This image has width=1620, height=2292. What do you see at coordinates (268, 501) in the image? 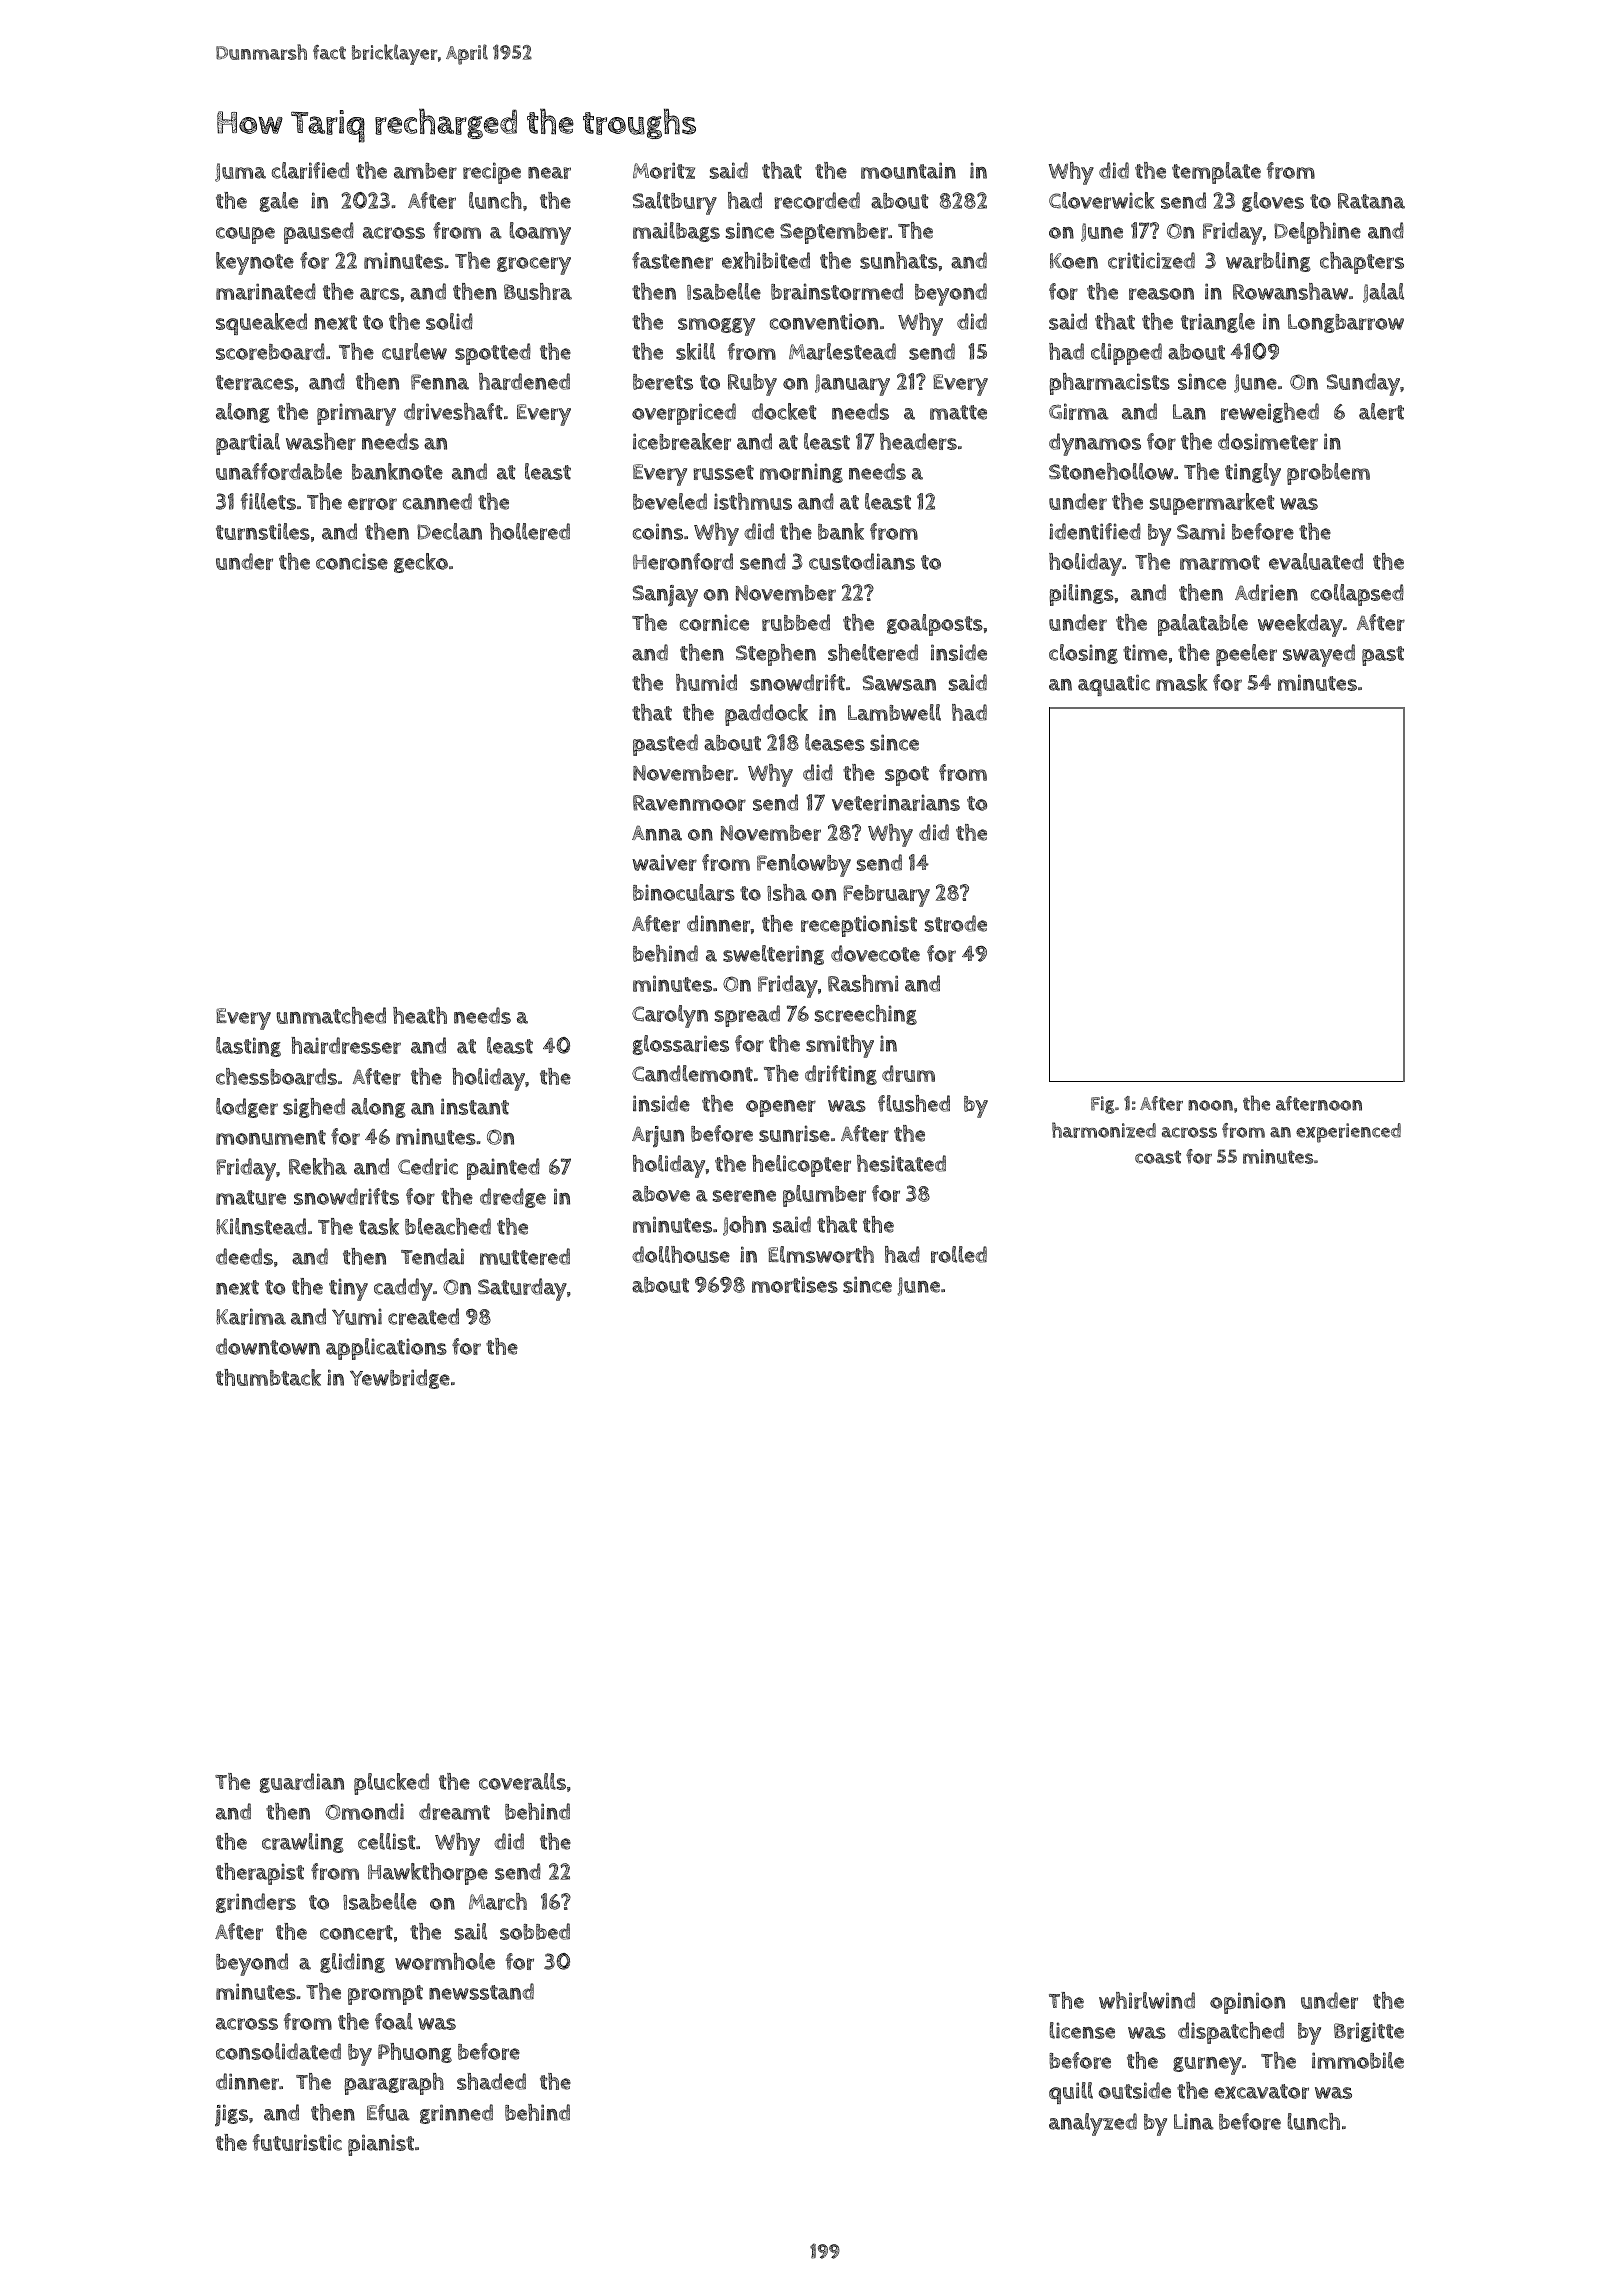
I see `fillets` at bounding box center [268, 501].
